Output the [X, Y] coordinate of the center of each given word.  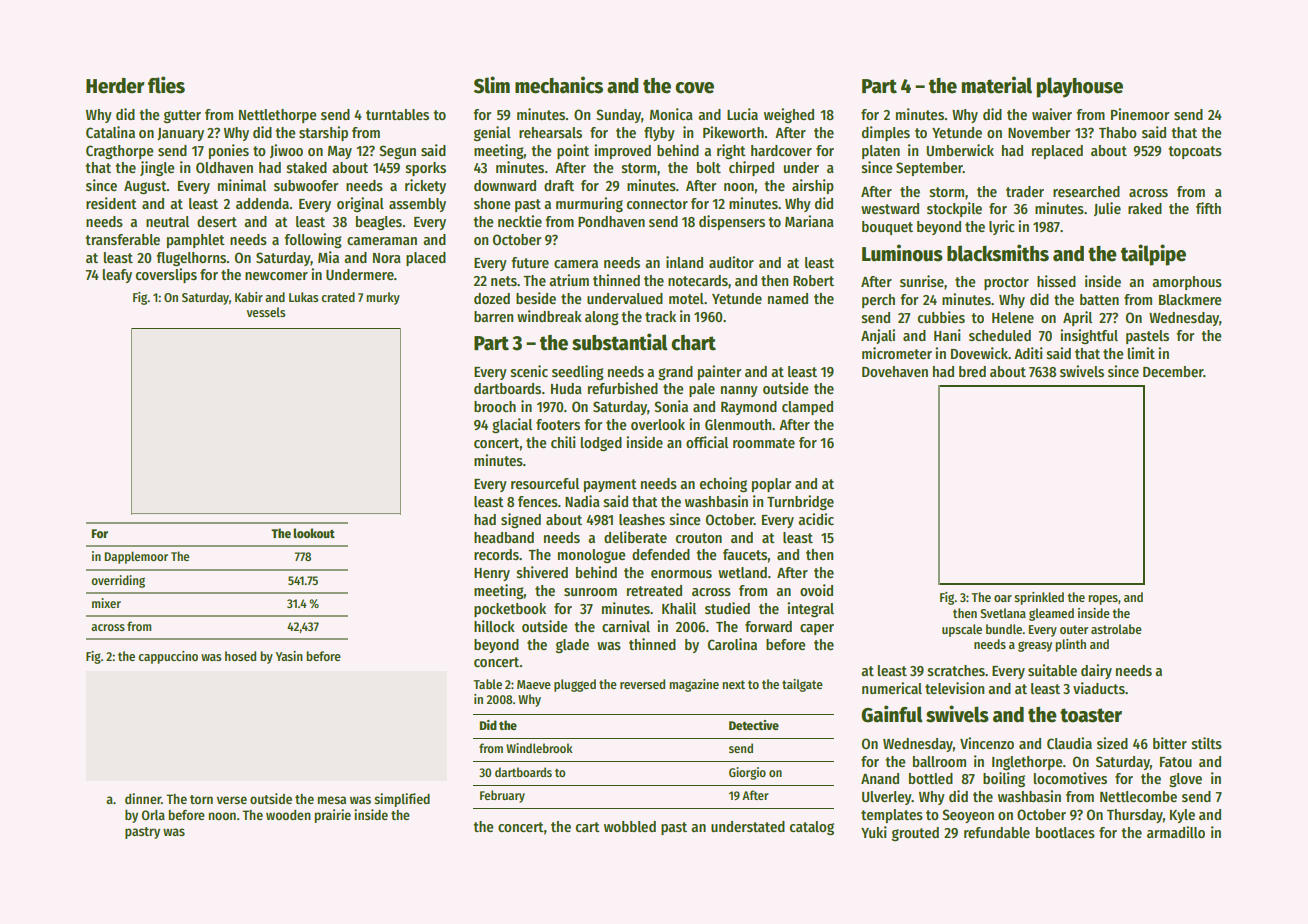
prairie [332, 816]
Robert [813, 280]
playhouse [1079, 87]
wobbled [630, 826]
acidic [816, 519]
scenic [529, 371]
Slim [492, 85]
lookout [314, 533]
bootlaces [1065, 832]
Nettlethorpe [278, 116]
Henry [492, 574]
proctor [1006, 283]
